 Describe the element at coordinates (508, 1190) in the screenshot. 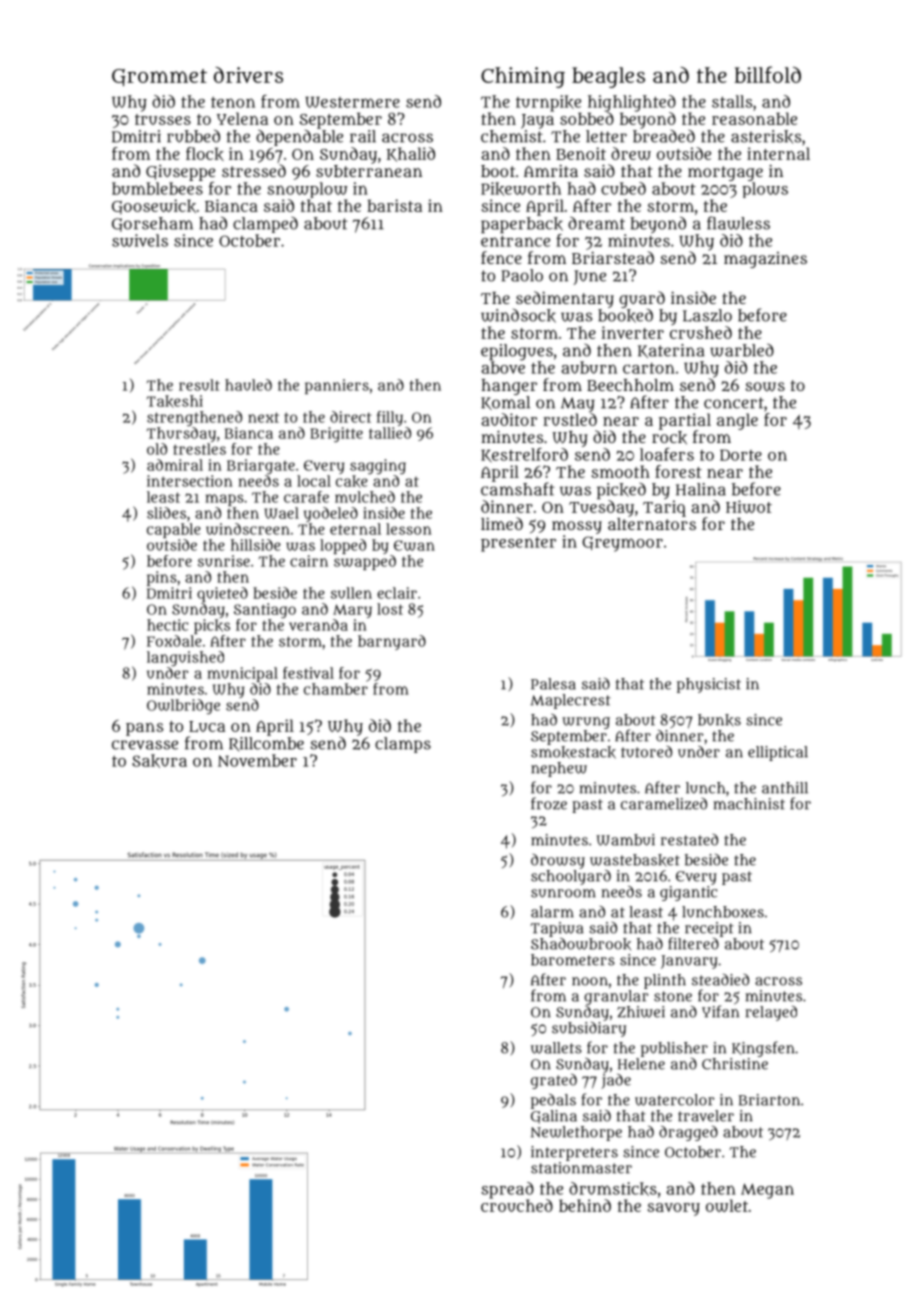

I see `spread` at that location.
